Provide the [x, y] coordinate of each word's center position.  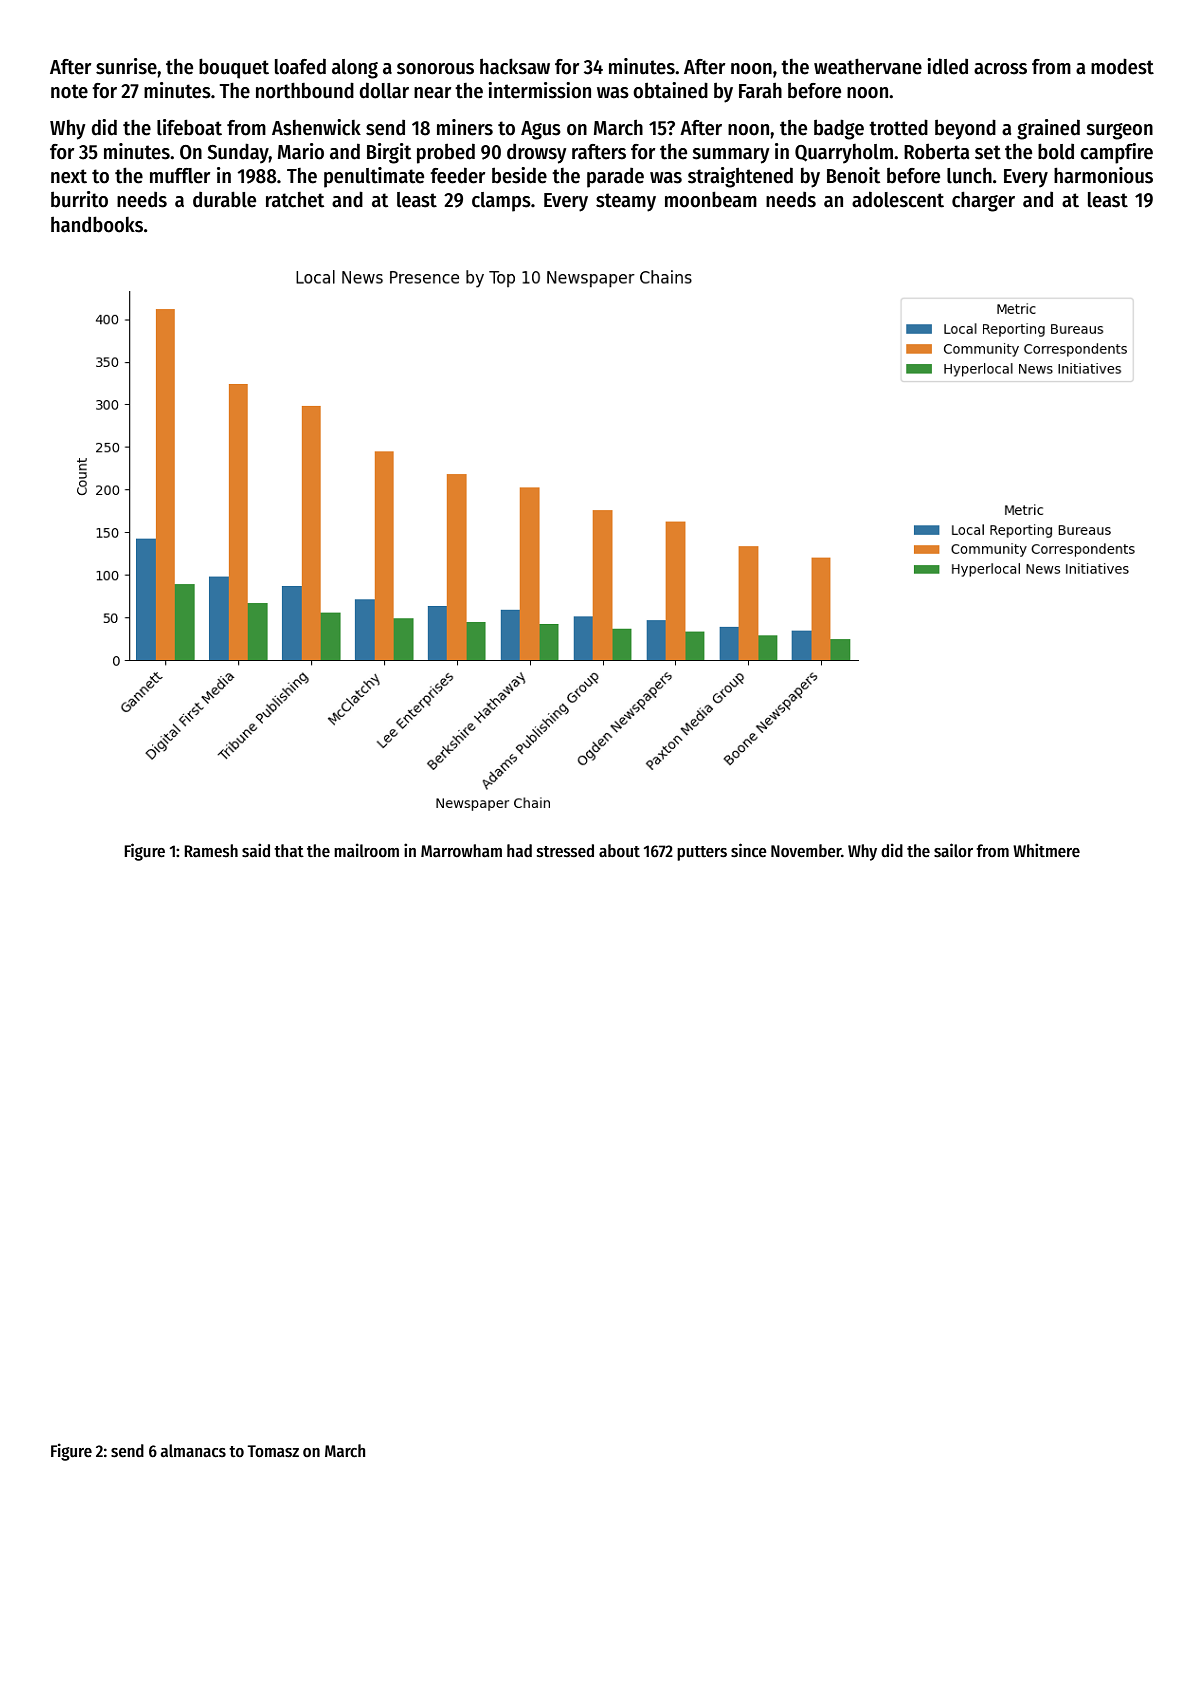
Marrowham [461, 851]
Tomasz [273, 1451]
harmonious [1103, 175]
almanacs [193, 1451]
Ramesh [211, 851]
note [69, 91]
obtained [670, 90]
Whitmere [1046, 850]
